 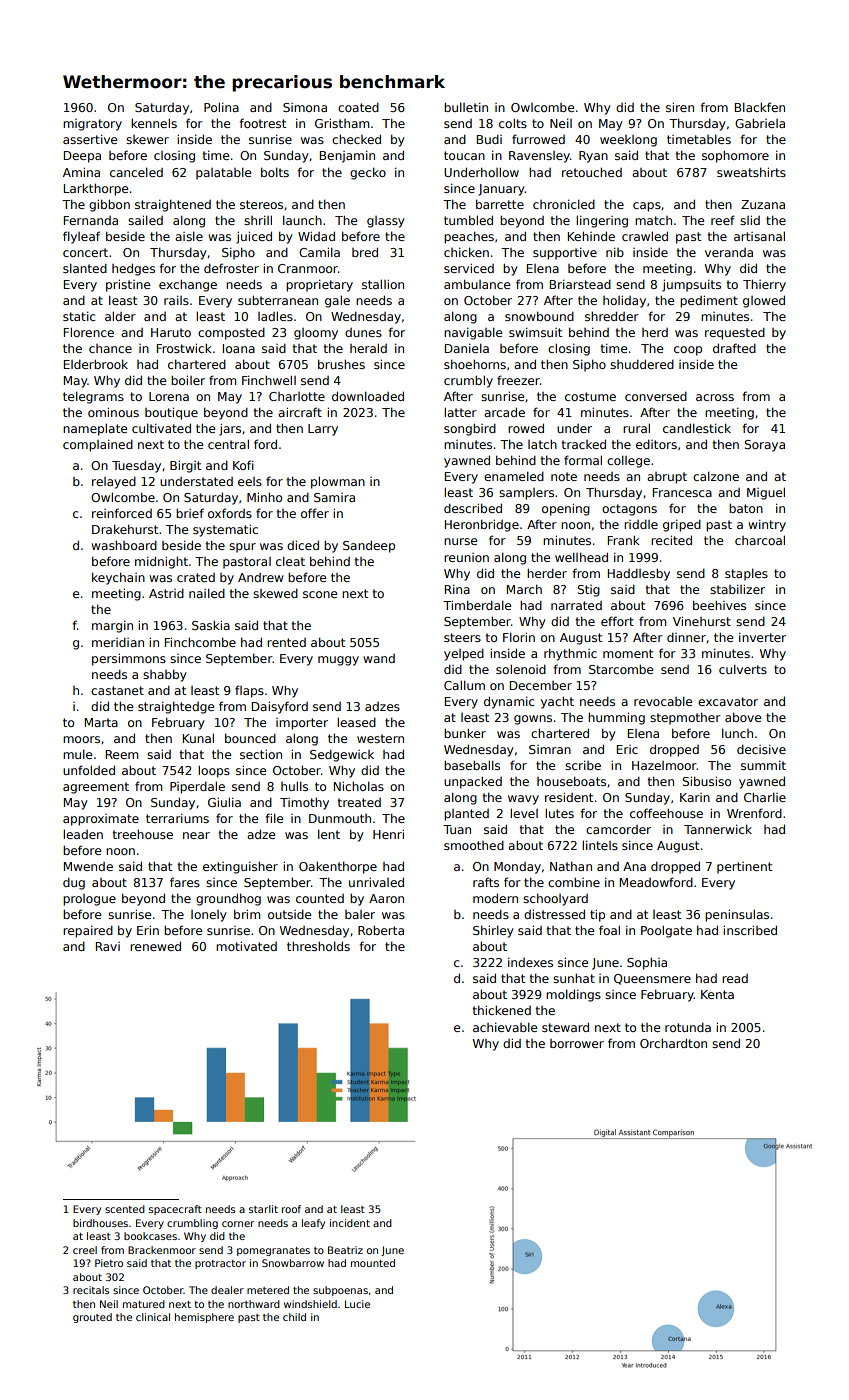 I want to click on central, so click(x=228, y=444).
